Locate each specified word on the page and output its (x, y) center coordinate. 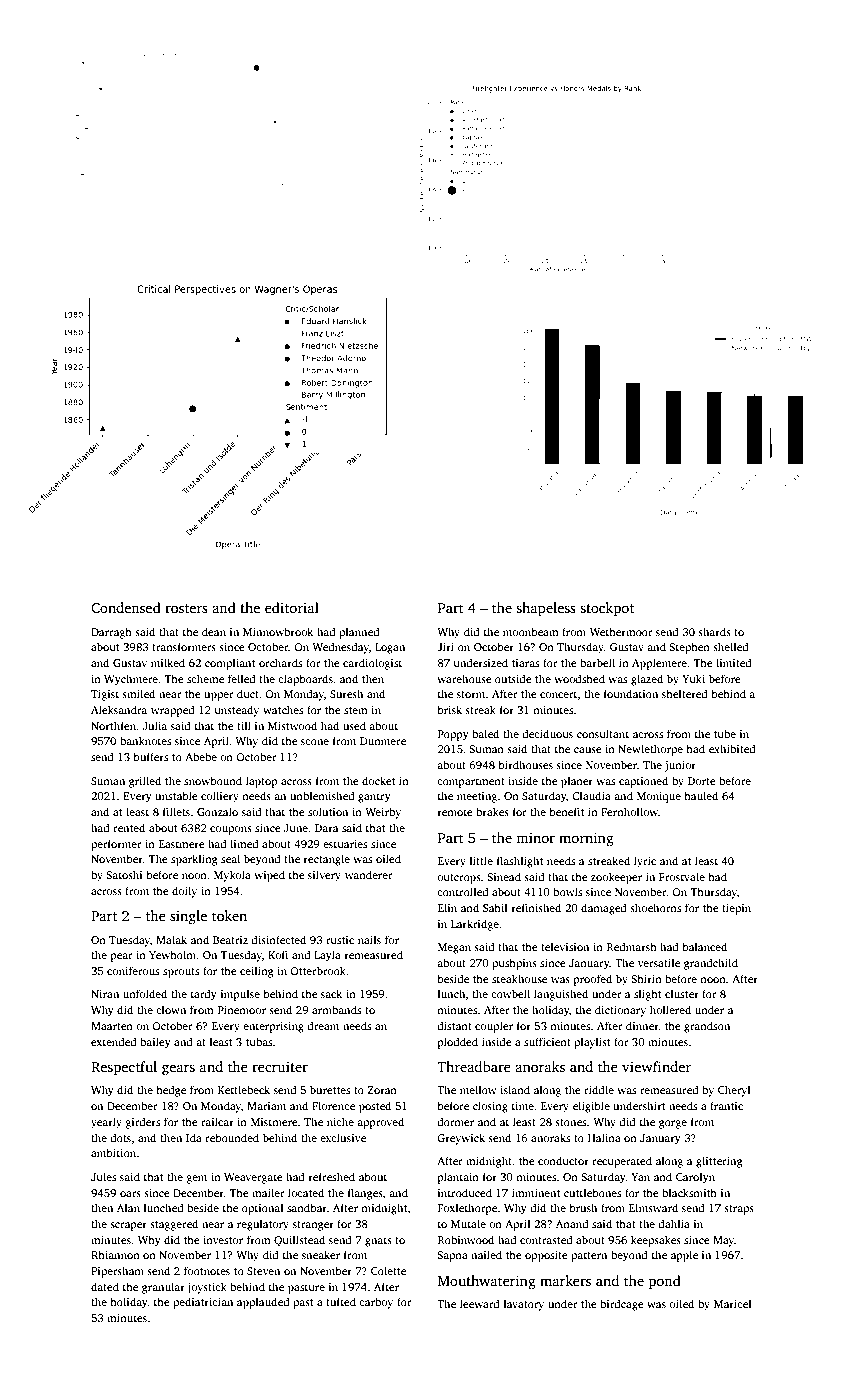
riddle (599, 1089)
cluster (682, 993)
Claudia (591, 795)
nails (369, 939)
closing (490, 1107)
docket (379, 780)
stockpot (607, 609)
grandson (707, 1027)
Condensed (126, 607)
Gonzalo (217, 811)
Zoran (382, 1090)
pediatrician (203, 1303)
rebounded (232, 1137)
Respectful (124, 1068)
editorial (292, 607)
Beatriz (230, 940)
